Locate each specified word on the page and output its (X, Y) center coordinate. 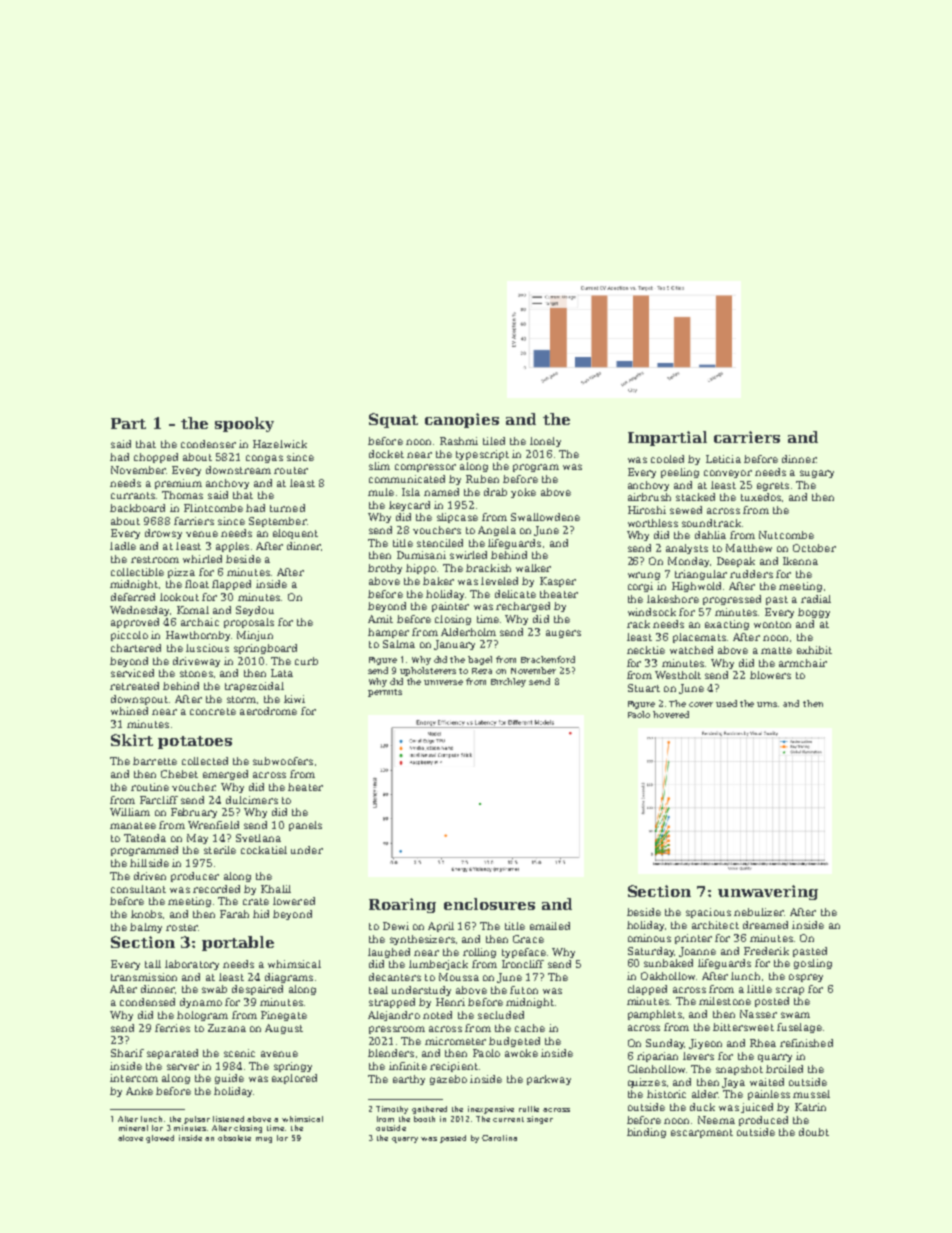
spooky (244, 424)
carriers (747, 437)
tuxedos (761, 497)
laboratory (192, 965)
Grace (528, 939)
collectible (137, 572)
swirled (468, 555)
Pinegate (284, 1016)
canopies (462, 420)
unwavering (768, 892)
